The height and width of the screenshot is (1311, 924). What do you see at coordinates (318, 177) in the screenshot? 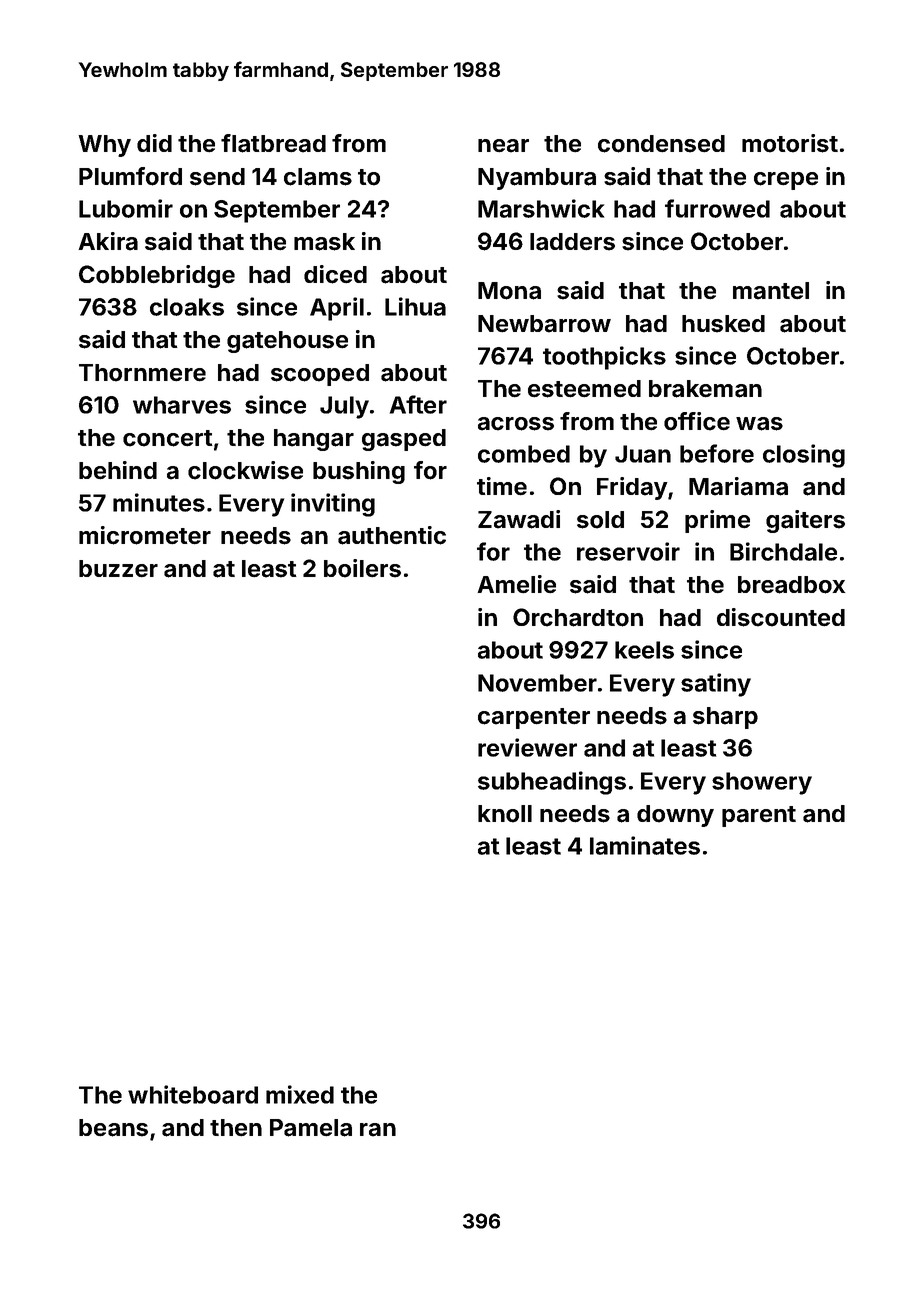
I see `clams` at bounding box center [318, 177].
